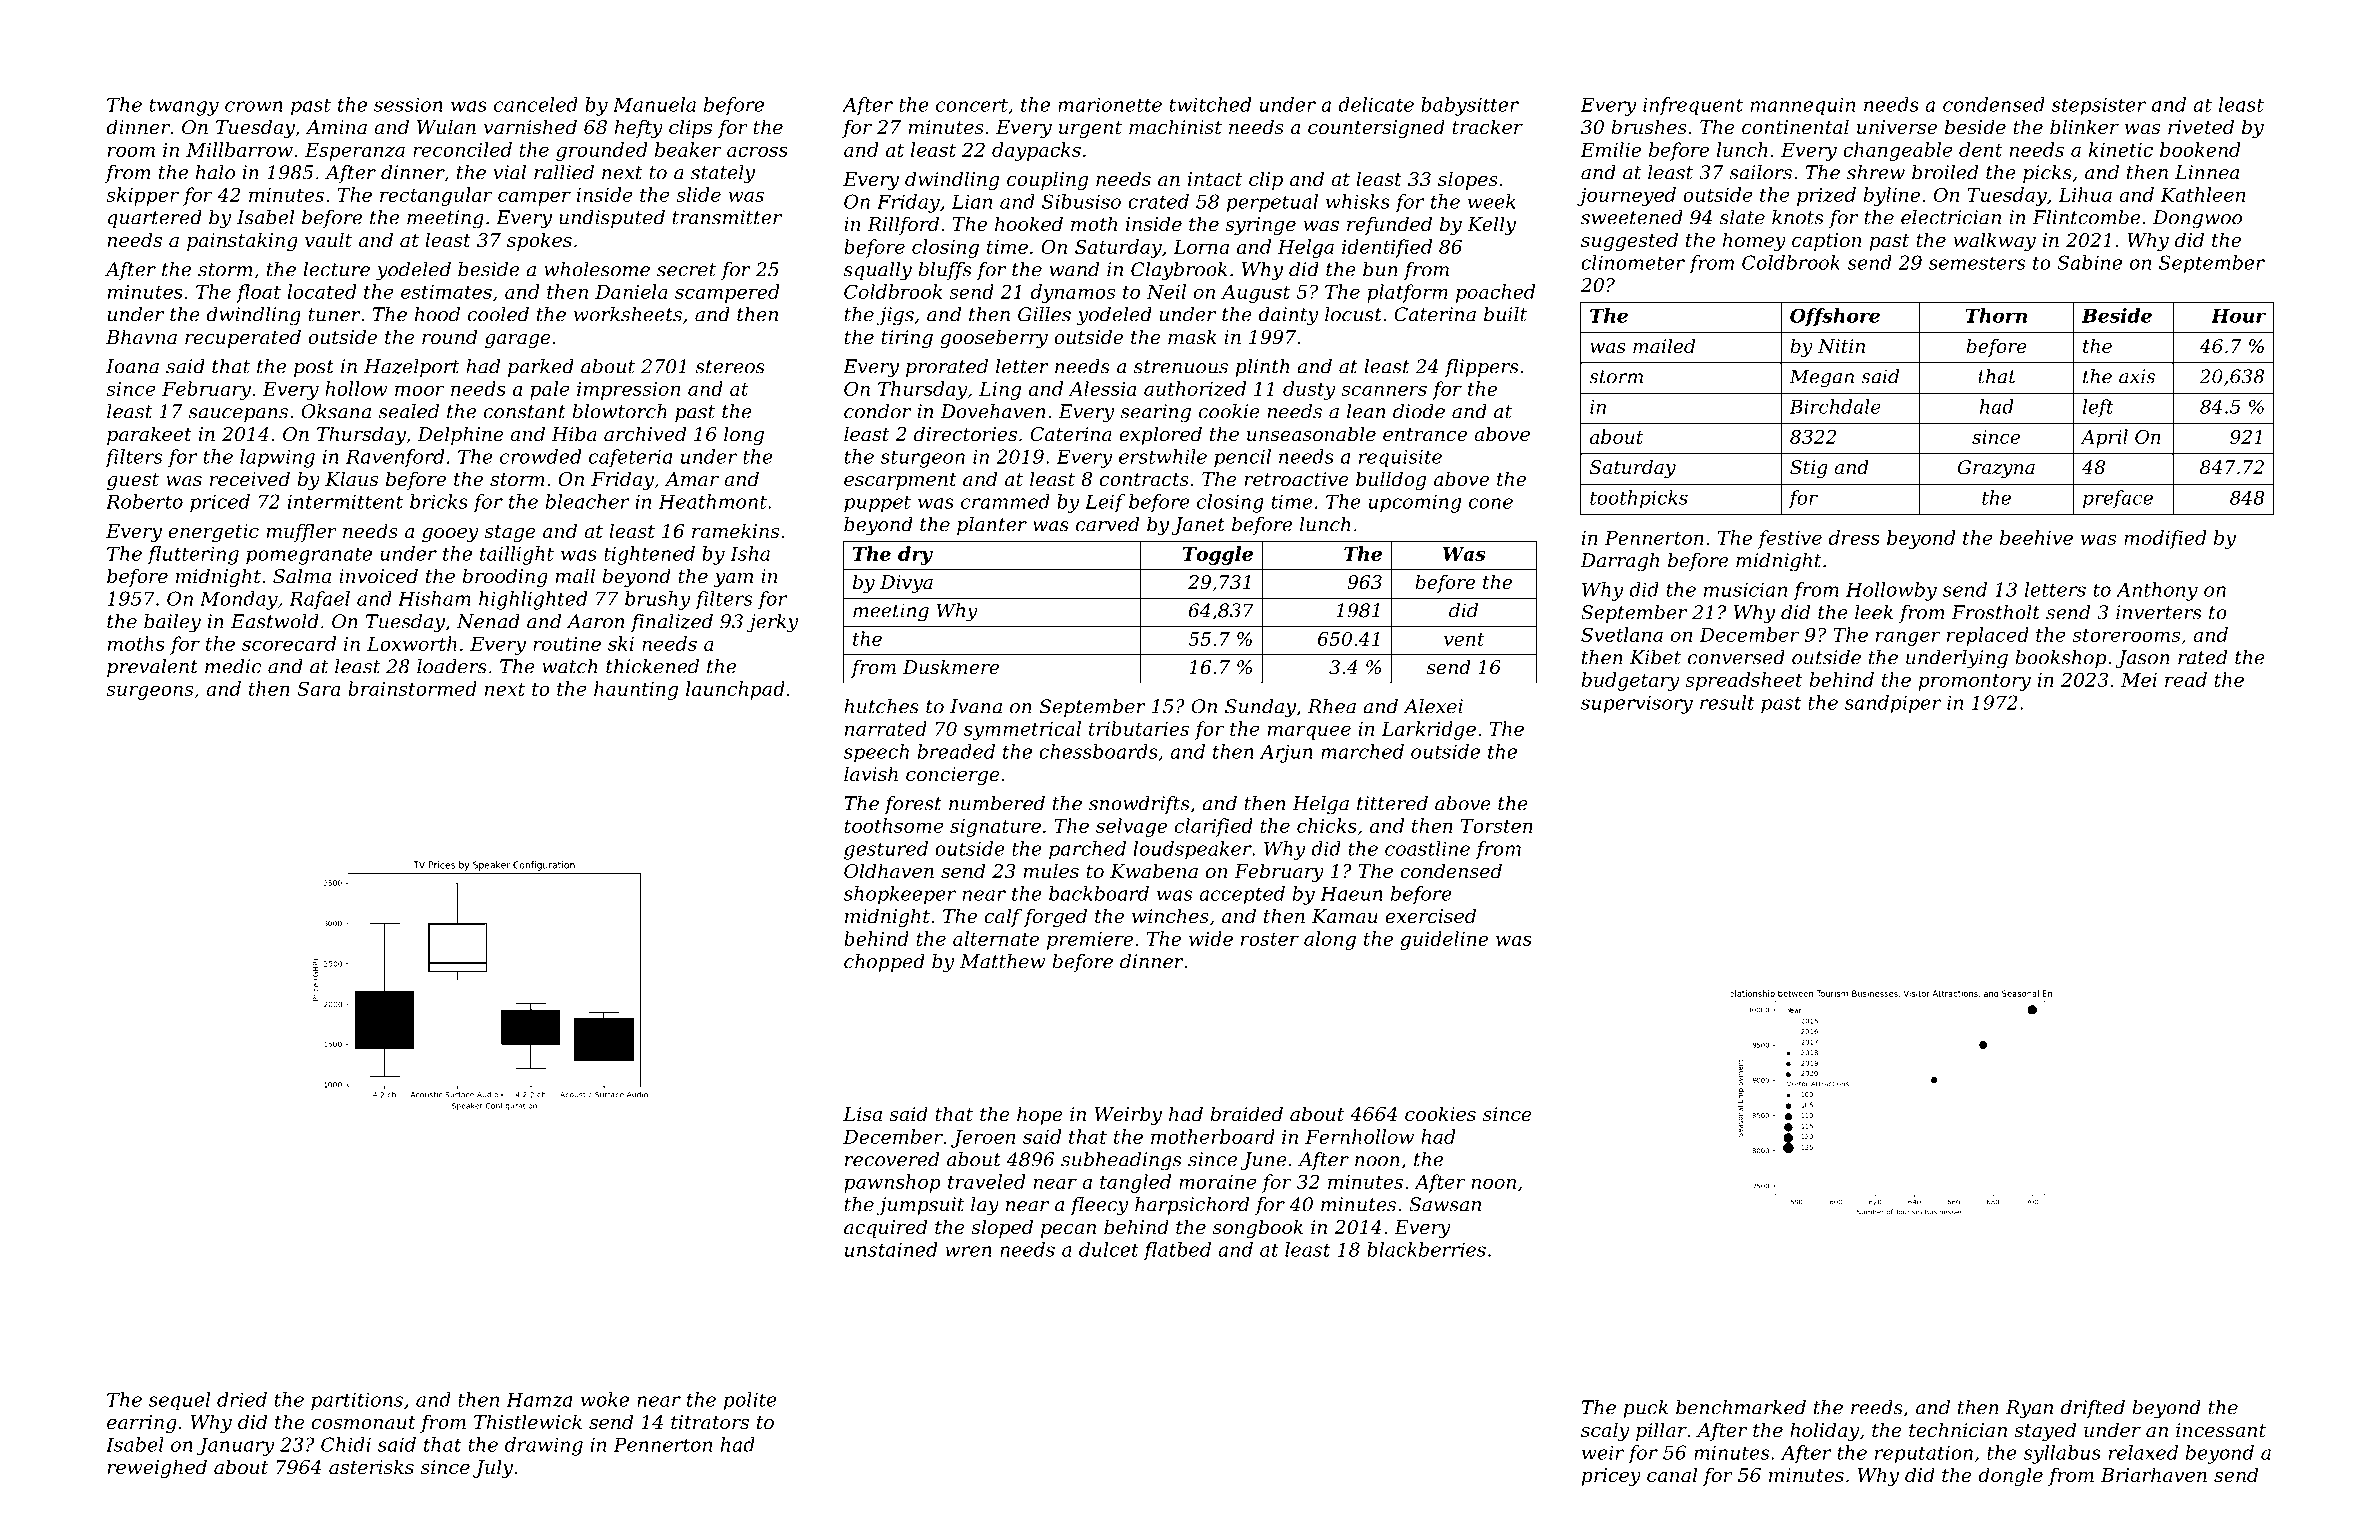 Image resolution: width=2380 pixels, height=1540 pixels. Describe the element at coordinates (1897, 127) in the image. I see `universe` at that location.
